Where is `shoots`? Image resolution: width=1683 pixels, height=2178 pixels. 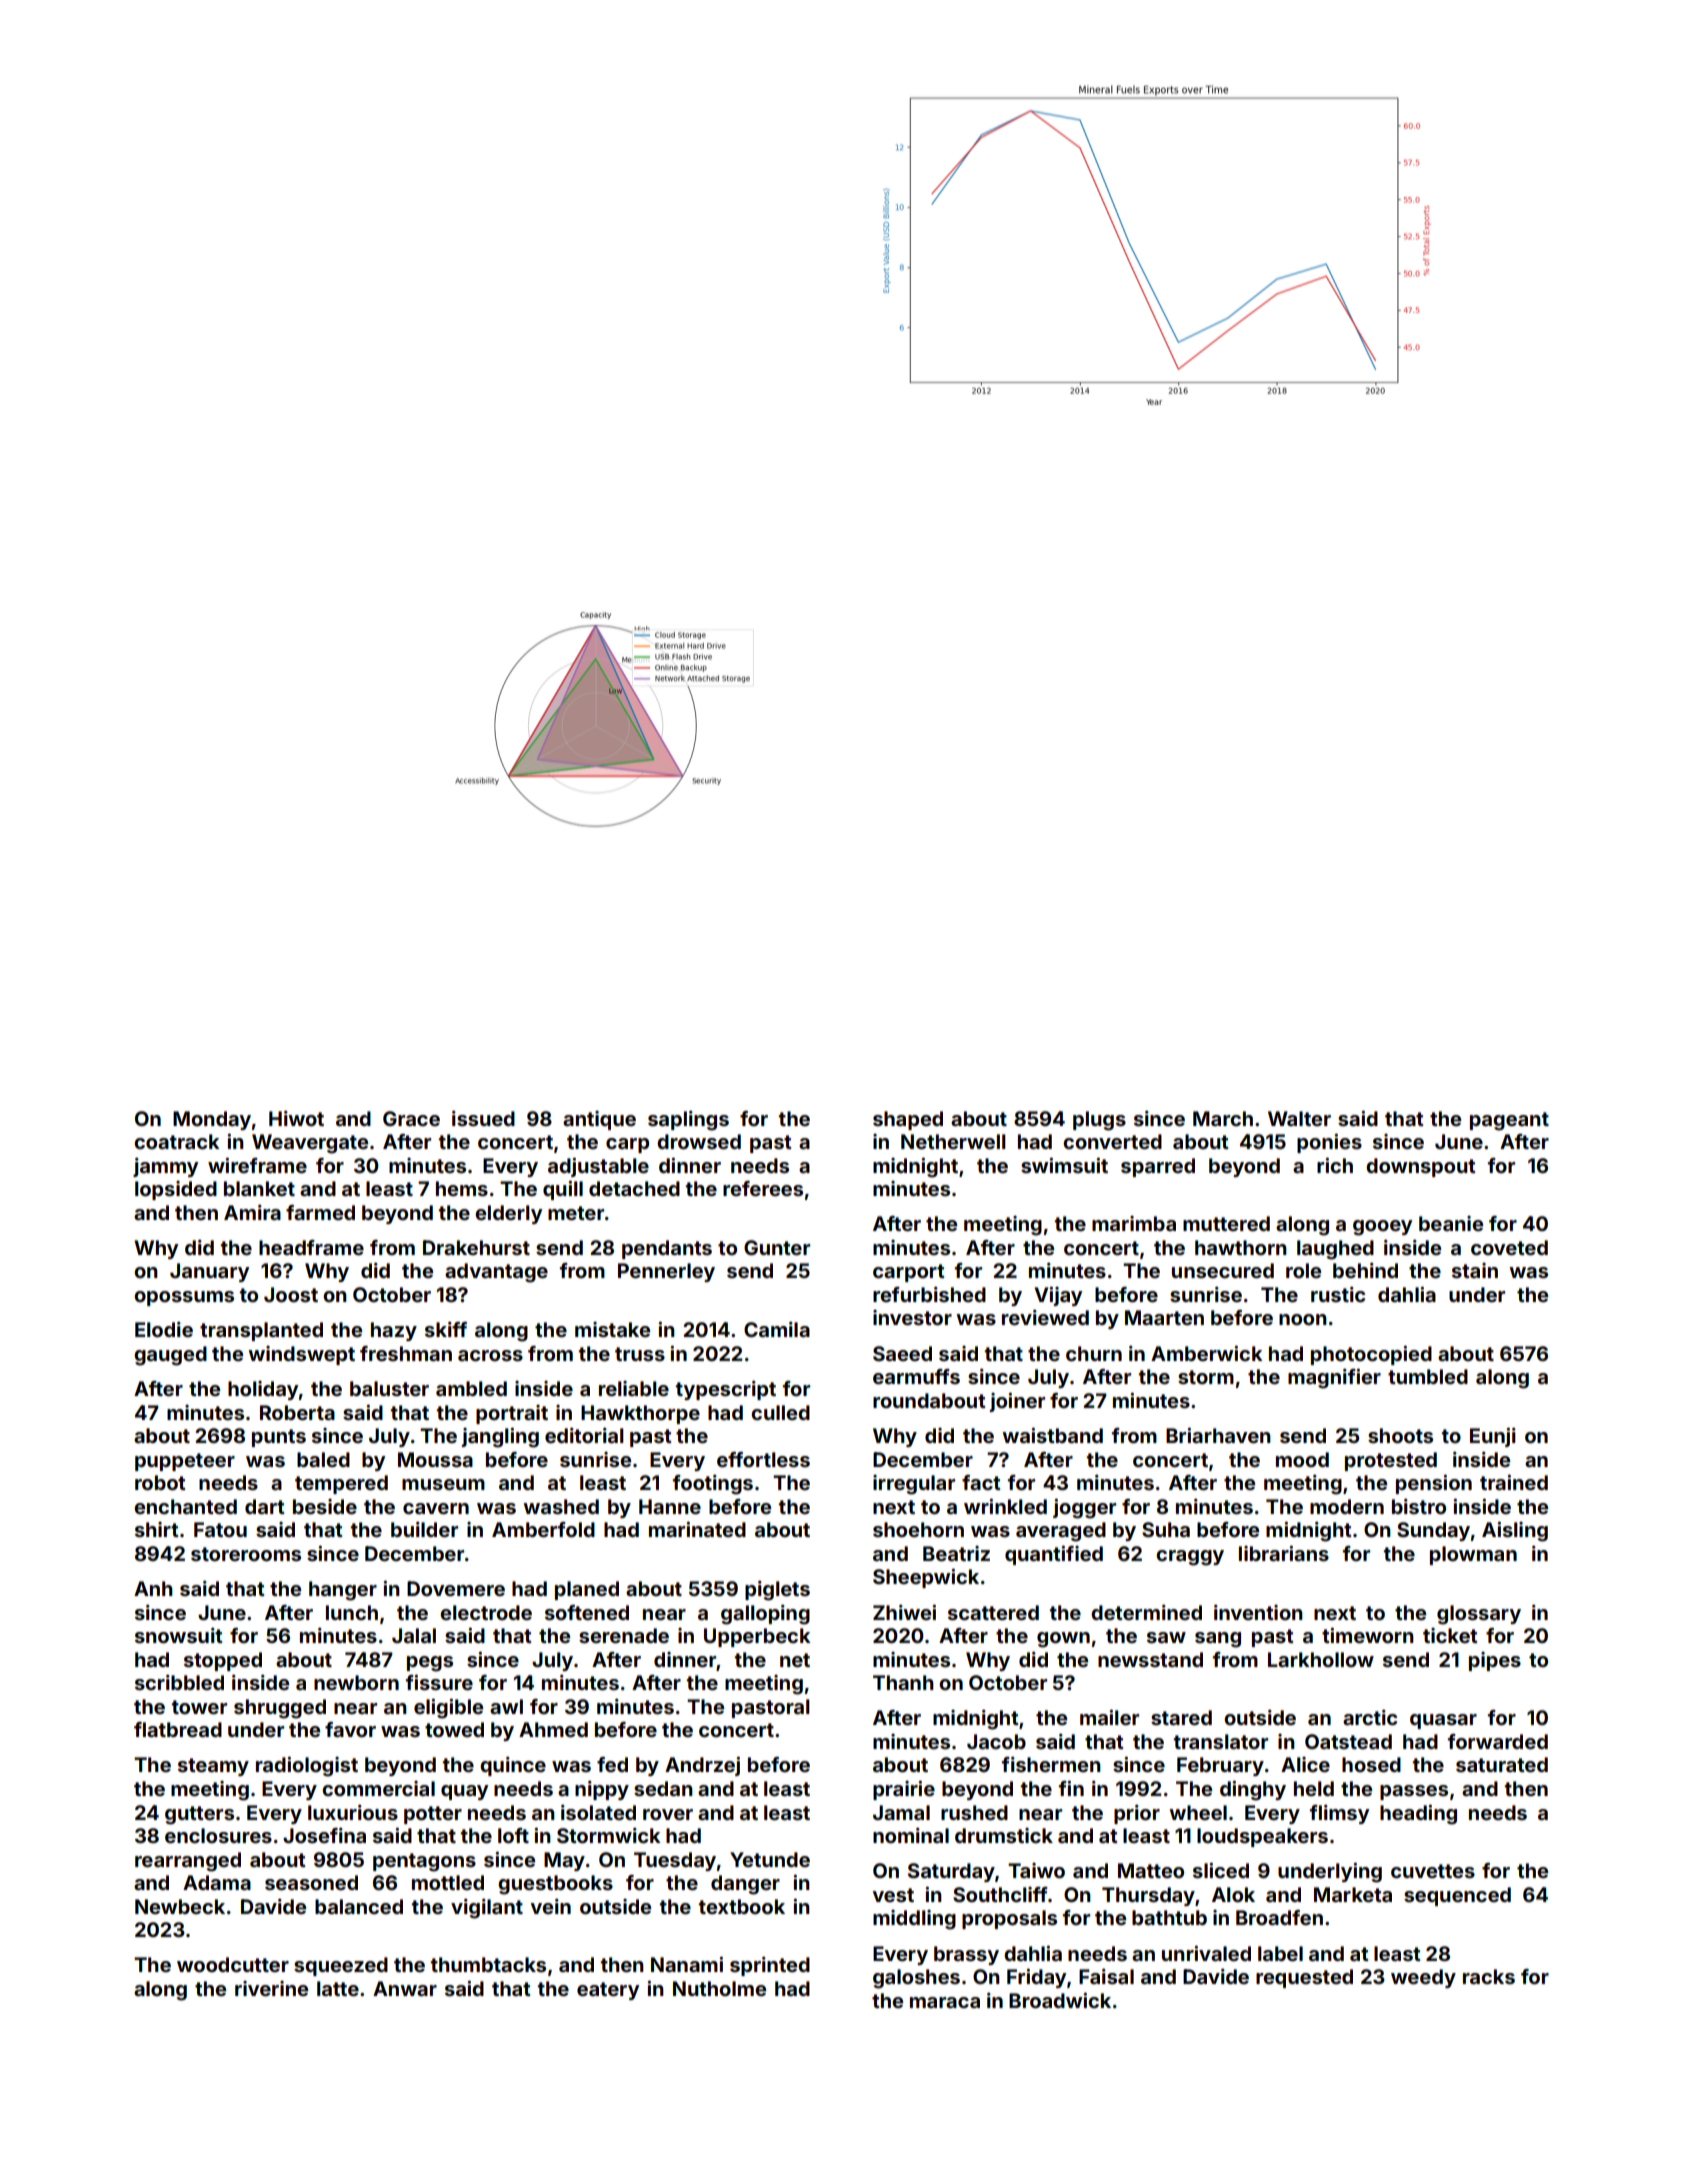
shoots is located at coordinates (1400, 1435).
